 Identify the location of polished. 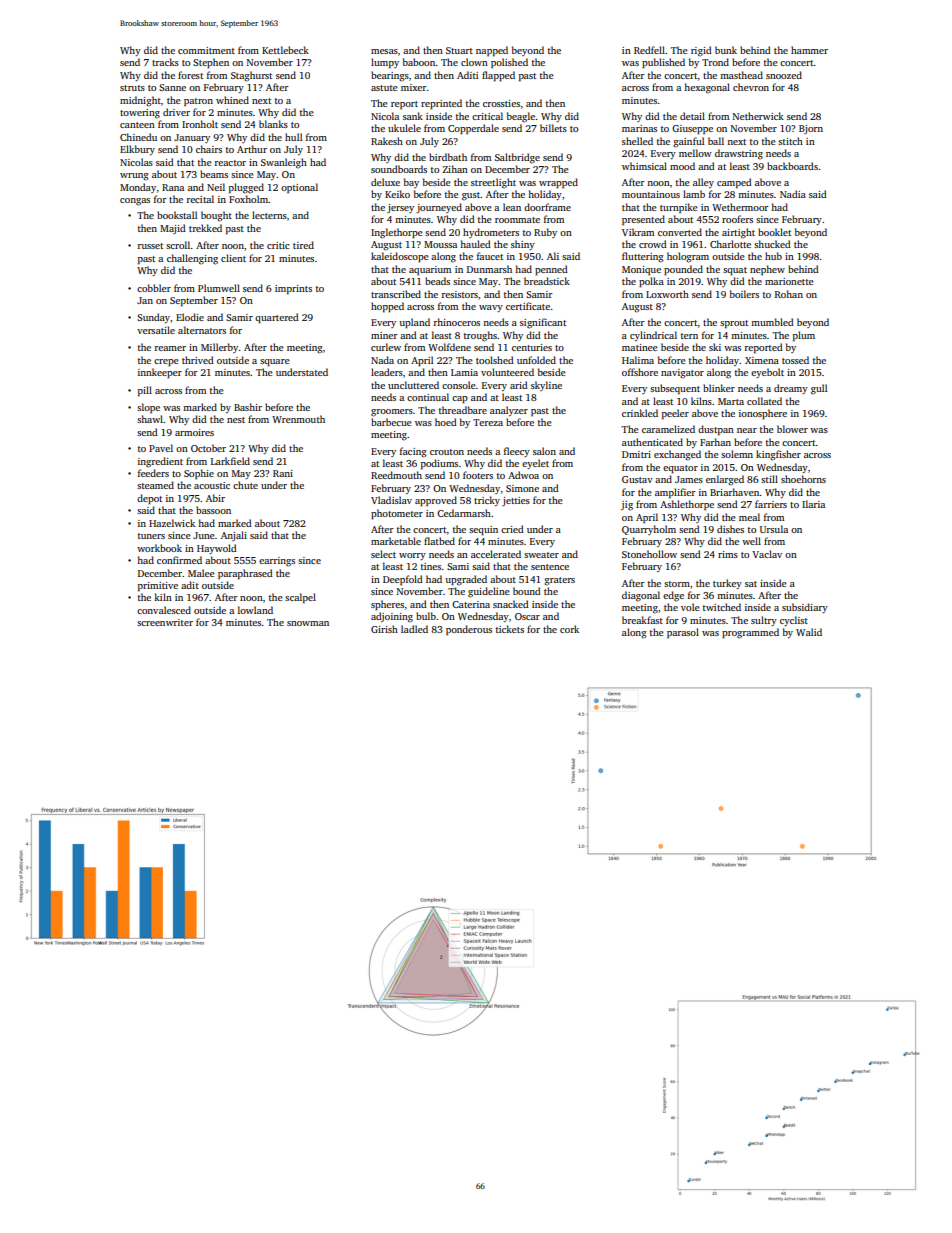
(509, 63).
